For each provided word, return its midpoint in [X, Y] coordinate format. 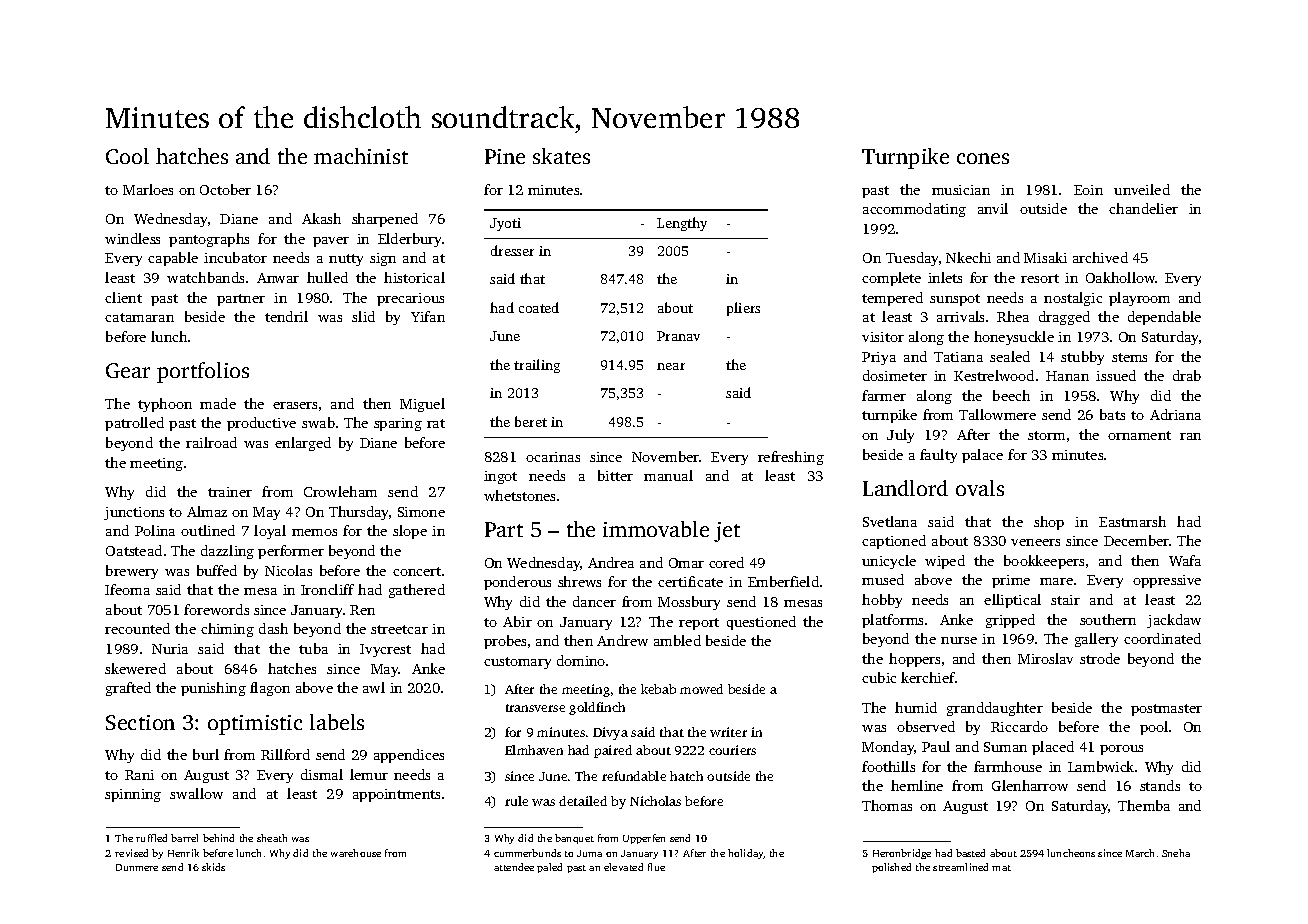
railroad [211, 442]
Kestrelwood [994, 375]
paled [549, 868]
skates [561, 156]
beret [531, 421]
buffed [217, 570]
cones [983, 158]
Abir [517, 621]
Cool [127, 156]
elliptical [1012, 601]
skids [213, 867]
